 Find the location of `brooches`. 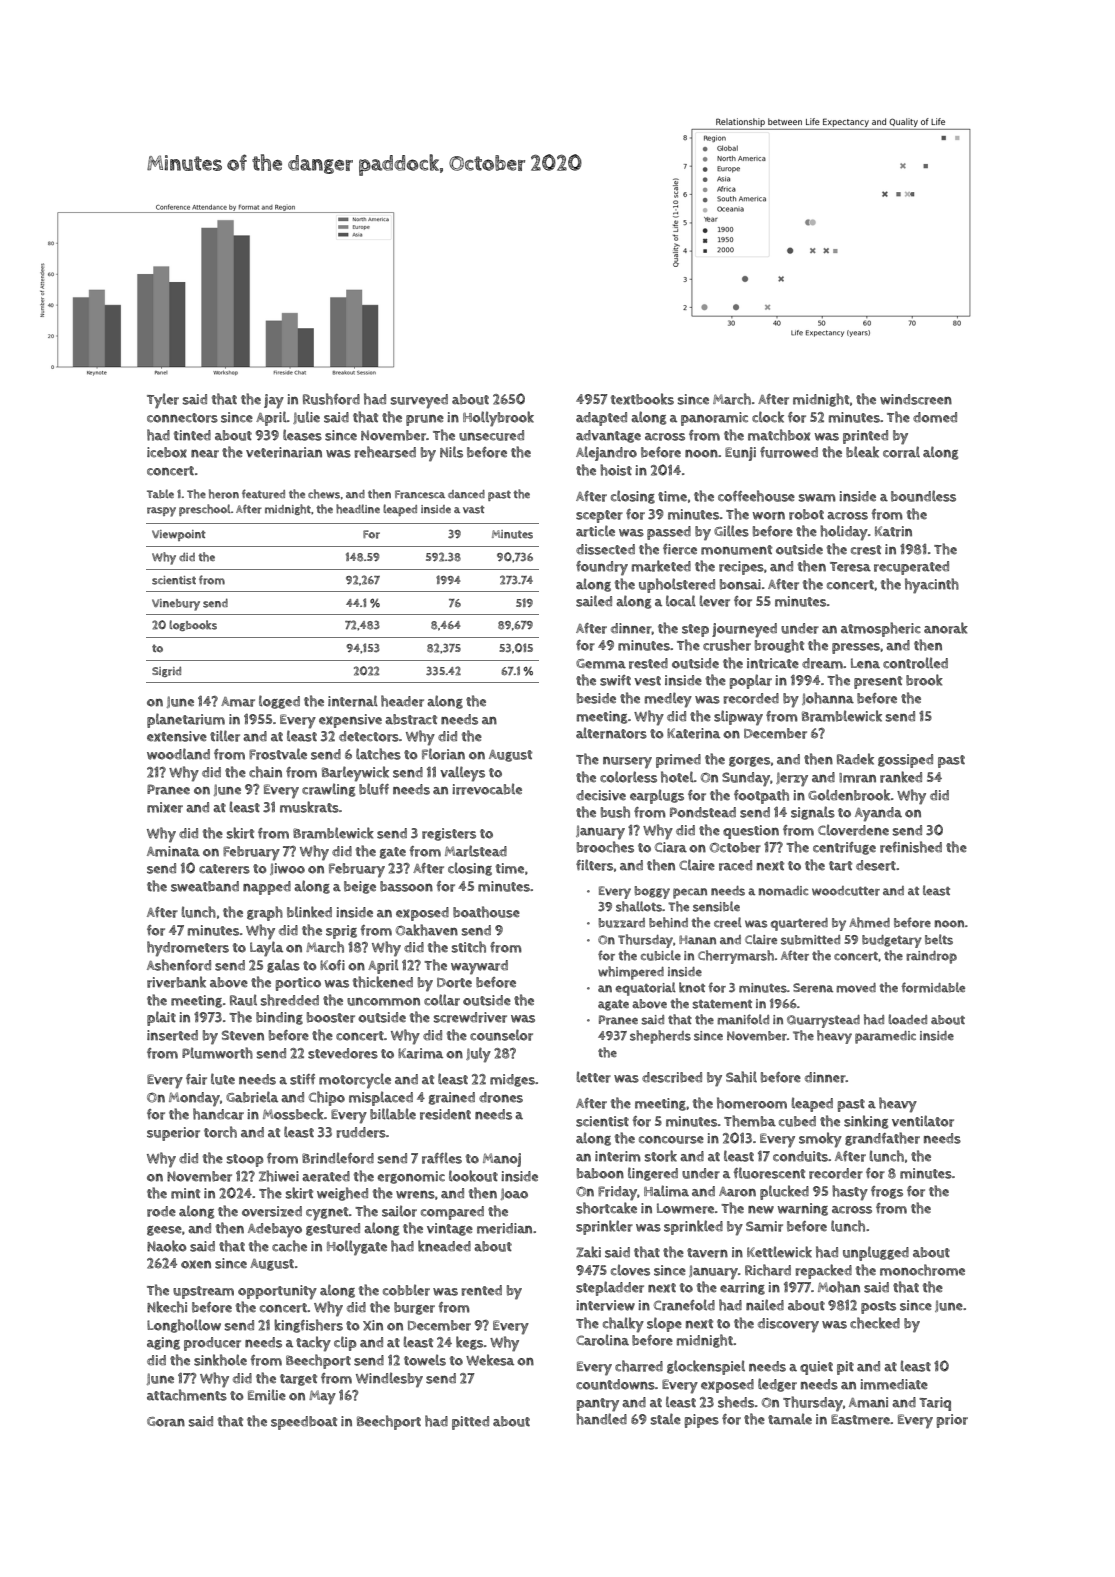

brooches is located at coordinates (605, 847).
